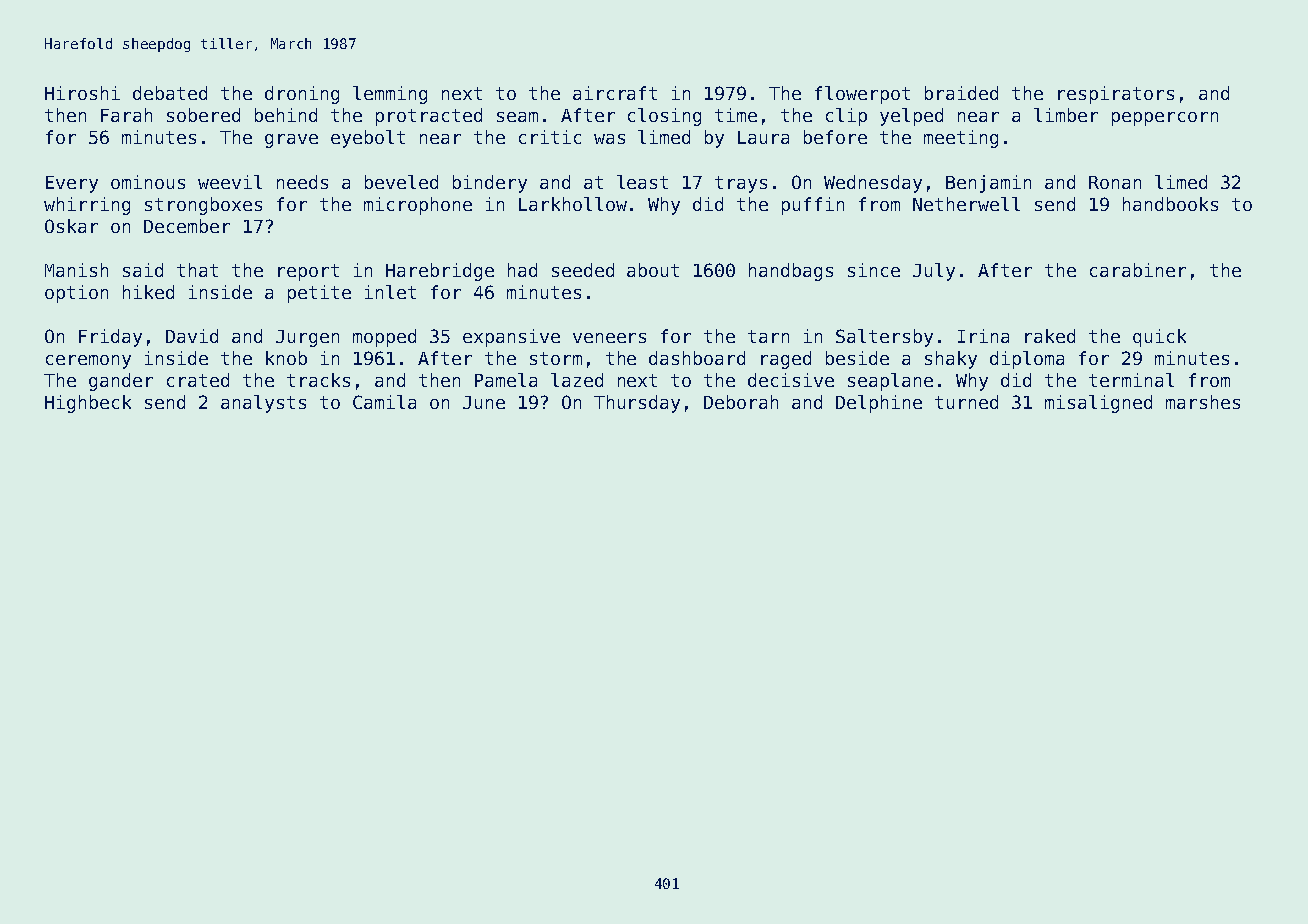 Image resolution: width=1308 pixels, height=924 pixels. What do you see at coordinates (934, 272) in the screenshot?
I see `July` at bounding box center [934, 272].
